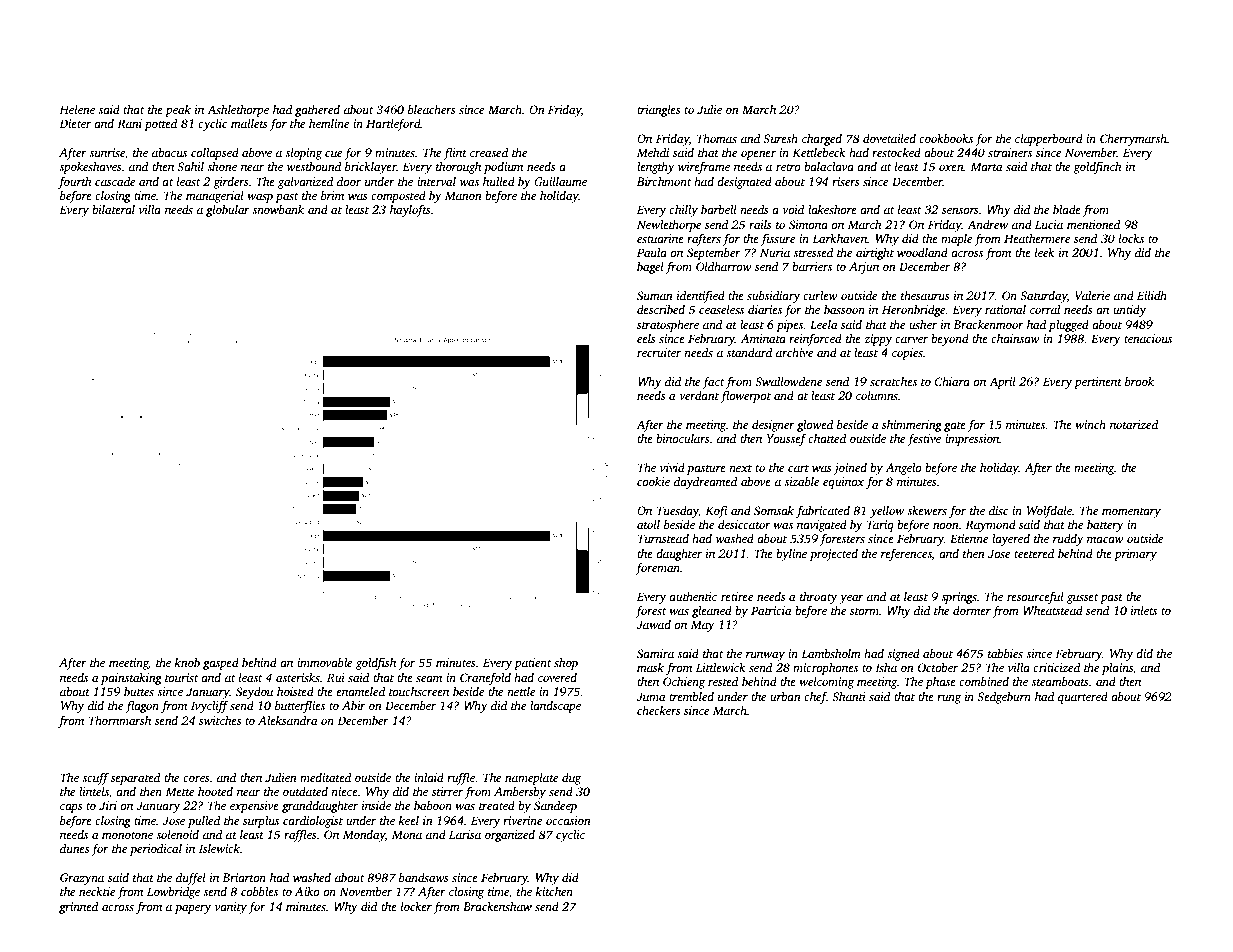 The width and height of the screenshot is (1233, 952). Describe the element at coordinates (571, 779) in the screenshot. I see `dug` at that location.
